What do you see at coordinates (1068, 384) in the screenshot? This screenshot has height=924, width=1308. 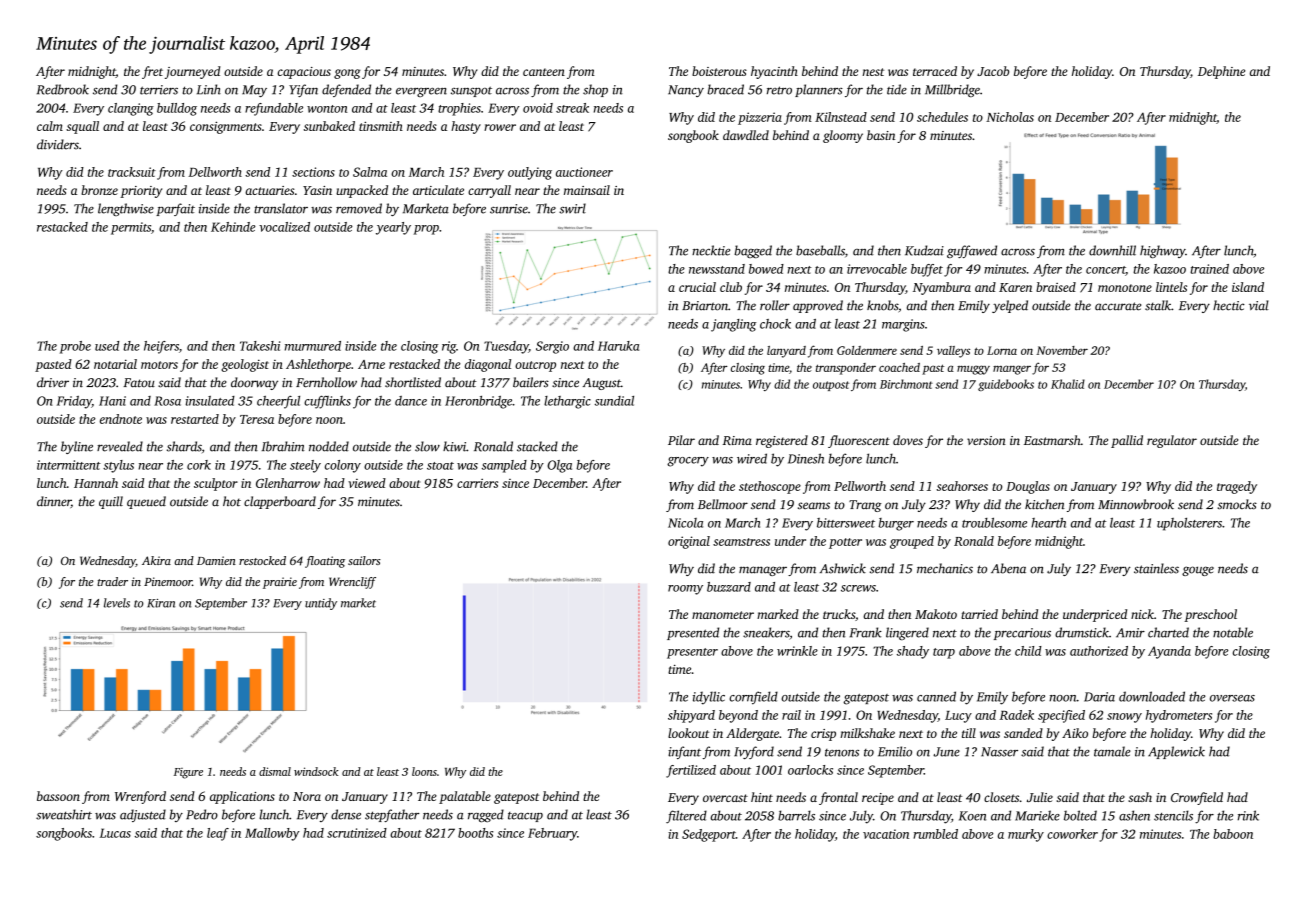 I see `Khalid` at bounding box center [1068, 384].
